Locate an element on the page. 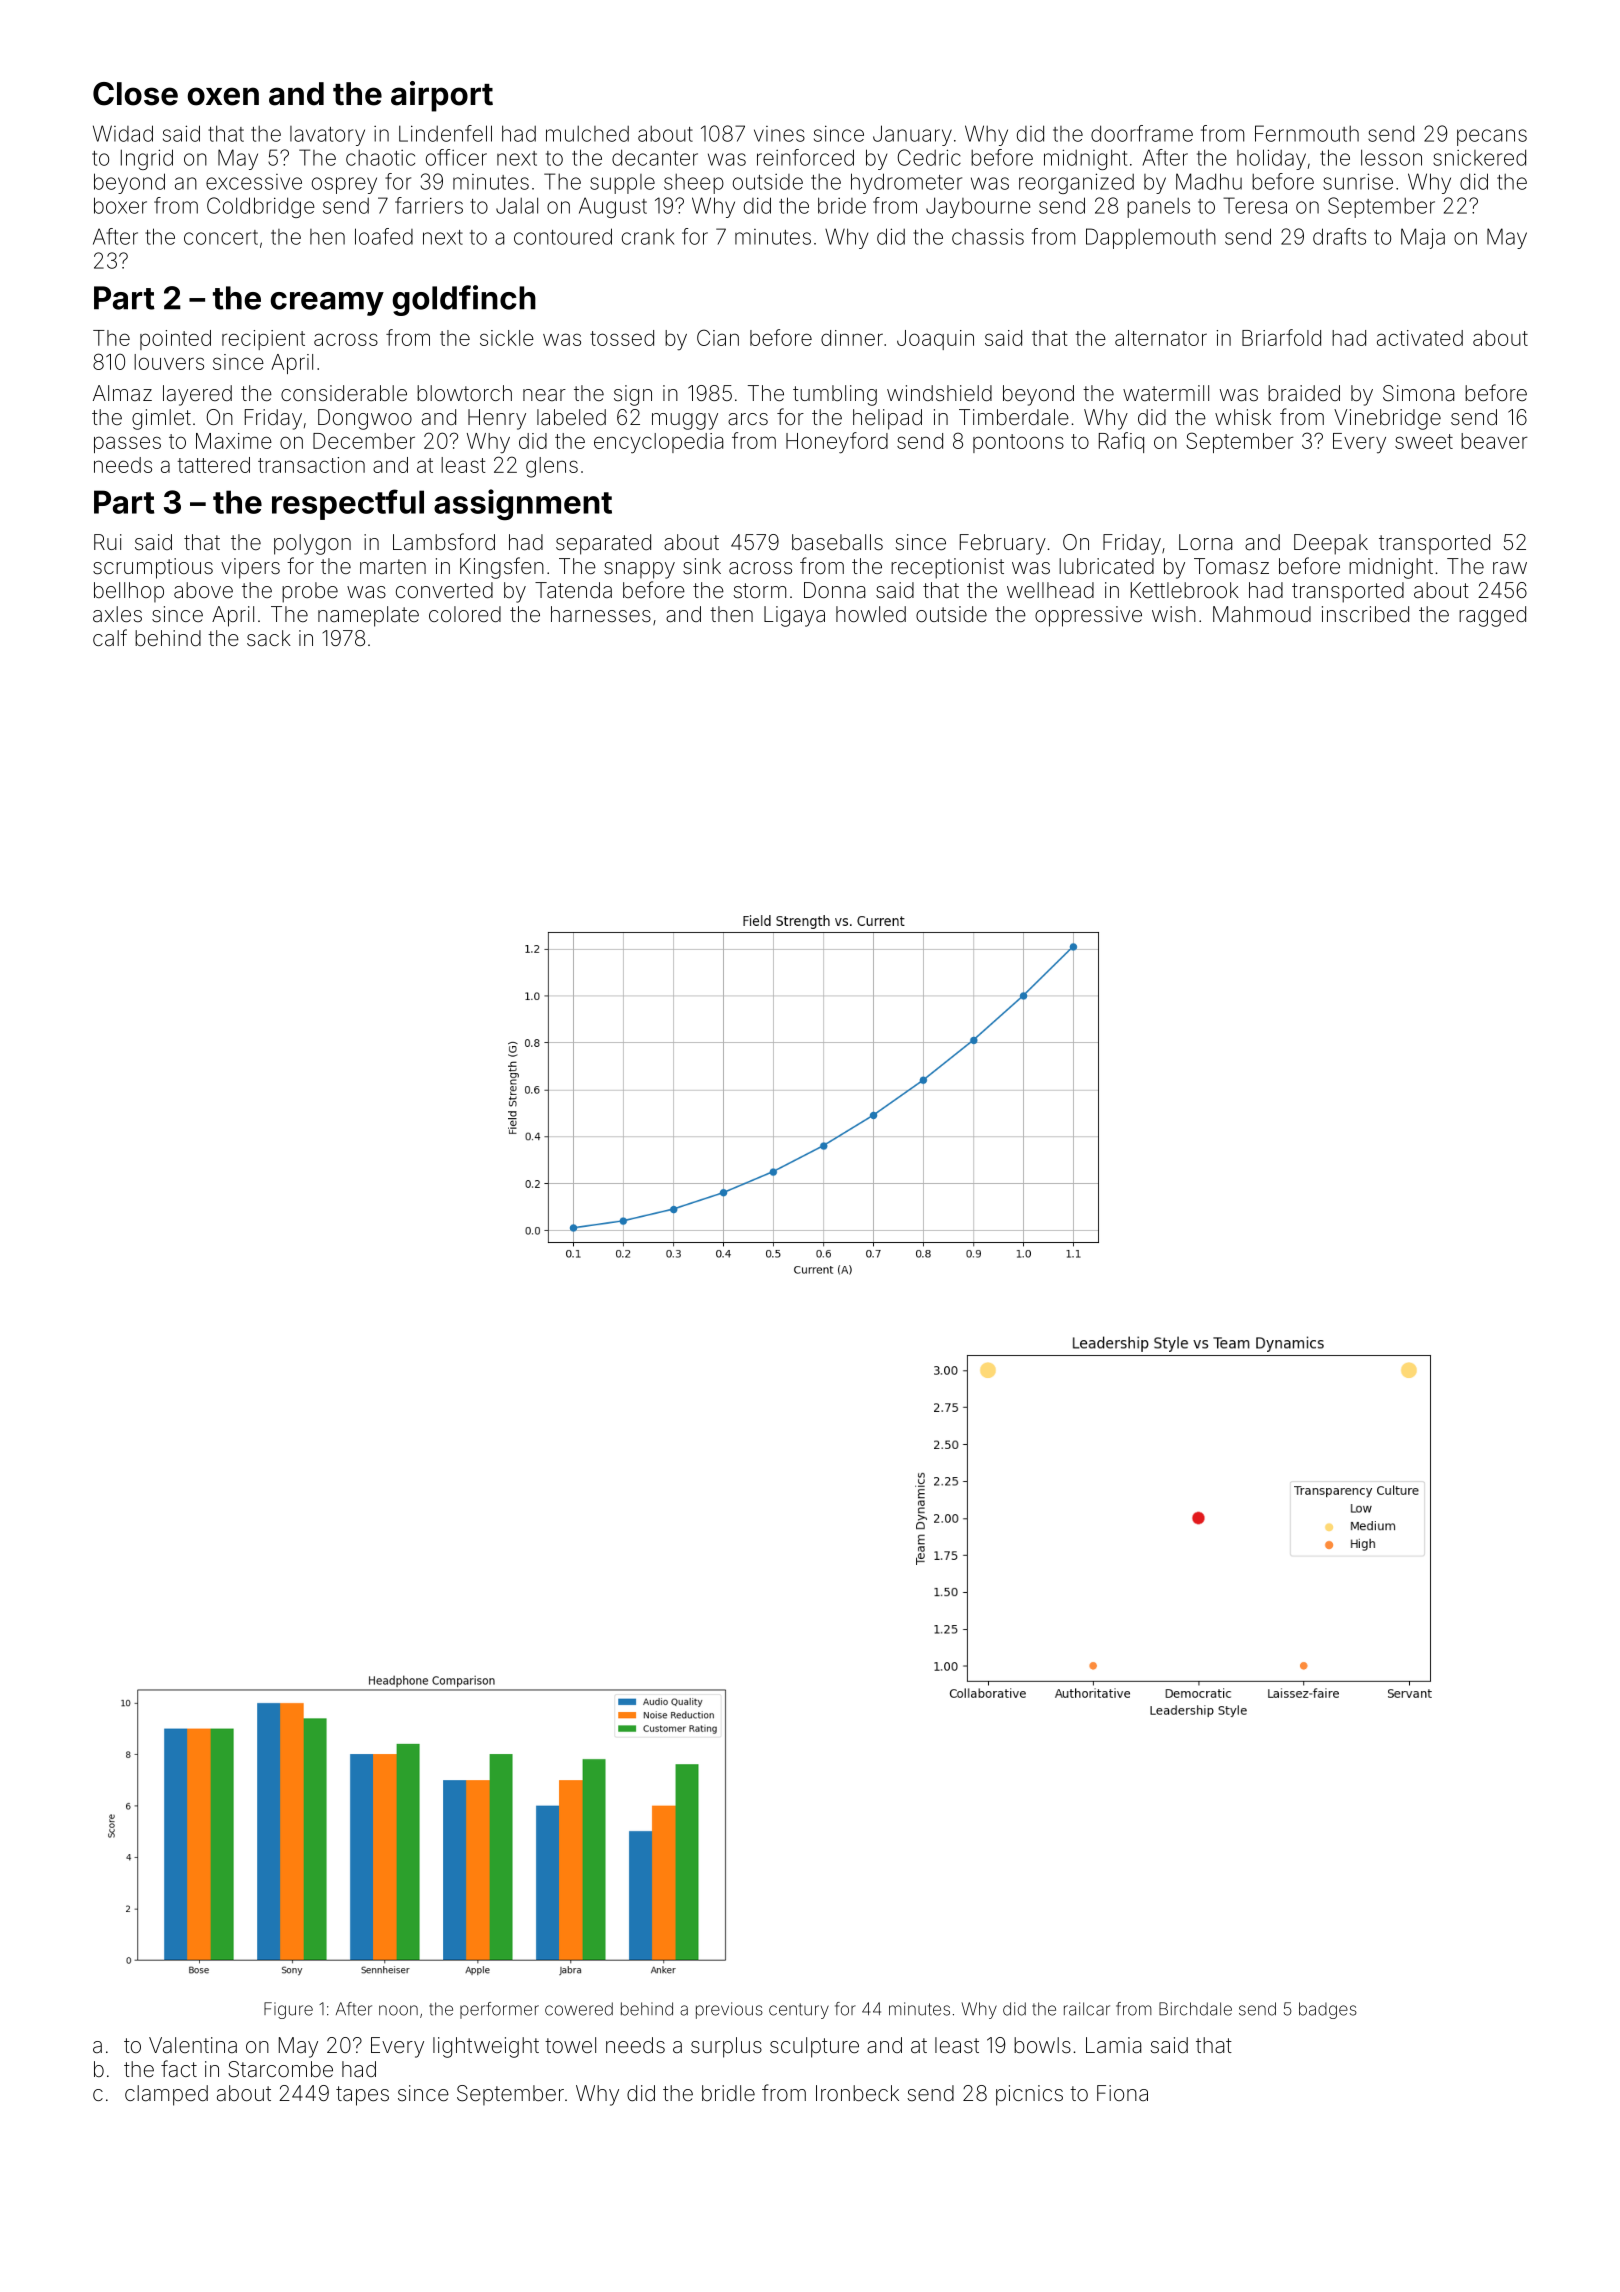 The image size is (1620, 2292). railcar is located at coordinates (1087, 2009).
